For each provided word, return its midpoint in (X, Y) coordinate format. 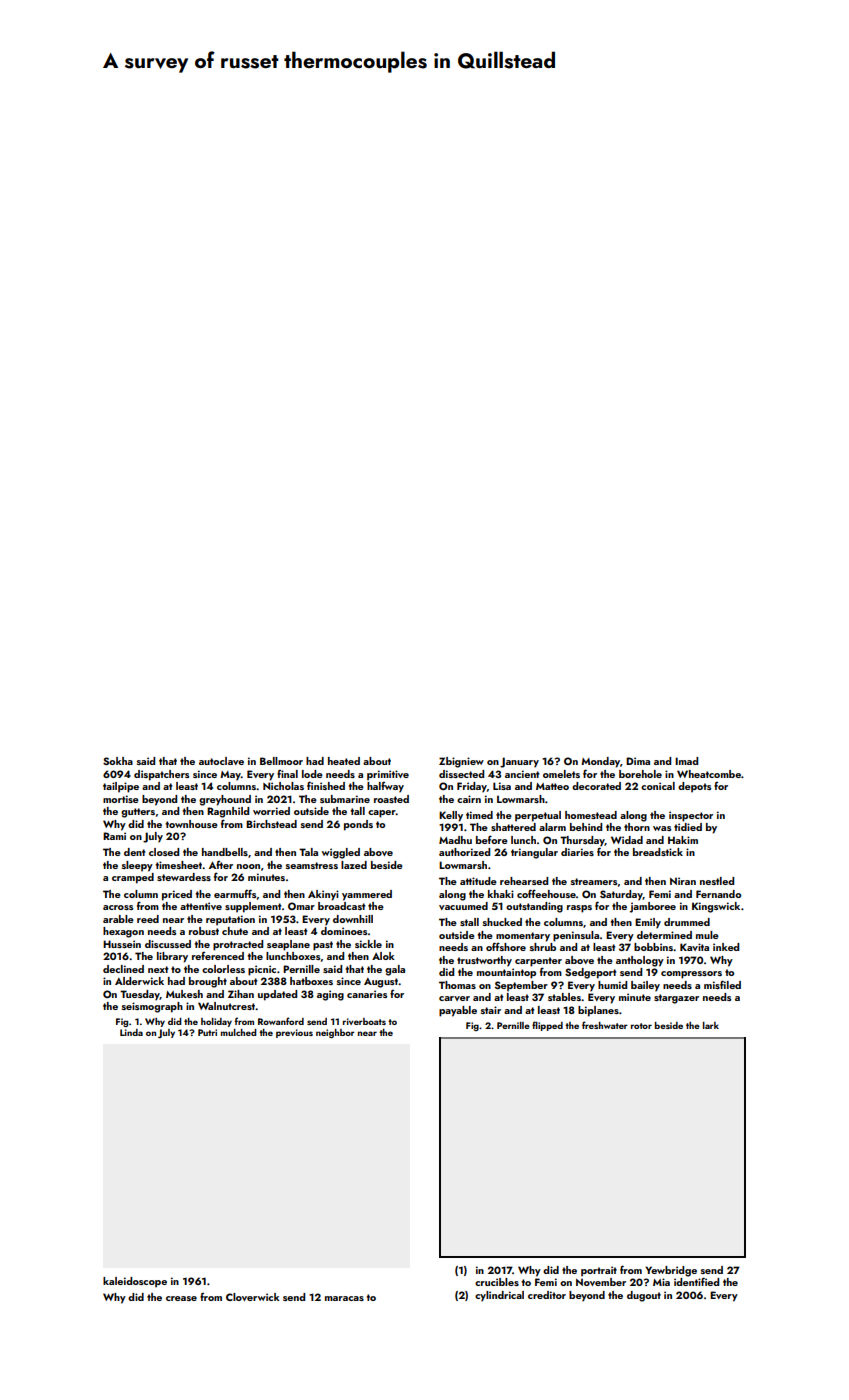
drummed (687, 922)
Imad (686, 761)
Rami (114, 836)
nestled (717, 881)
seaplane (288, 945)
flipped (547, 1026)
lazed (354, 865)
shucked (502, 922)
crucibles (497, 1282)
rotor (641, 1026)
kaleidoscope (135, 1282)
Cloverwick (253, 1297)
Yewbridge (671, 1271)
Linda (131, 1032)
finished (326, 785)
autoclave (221, 761)
